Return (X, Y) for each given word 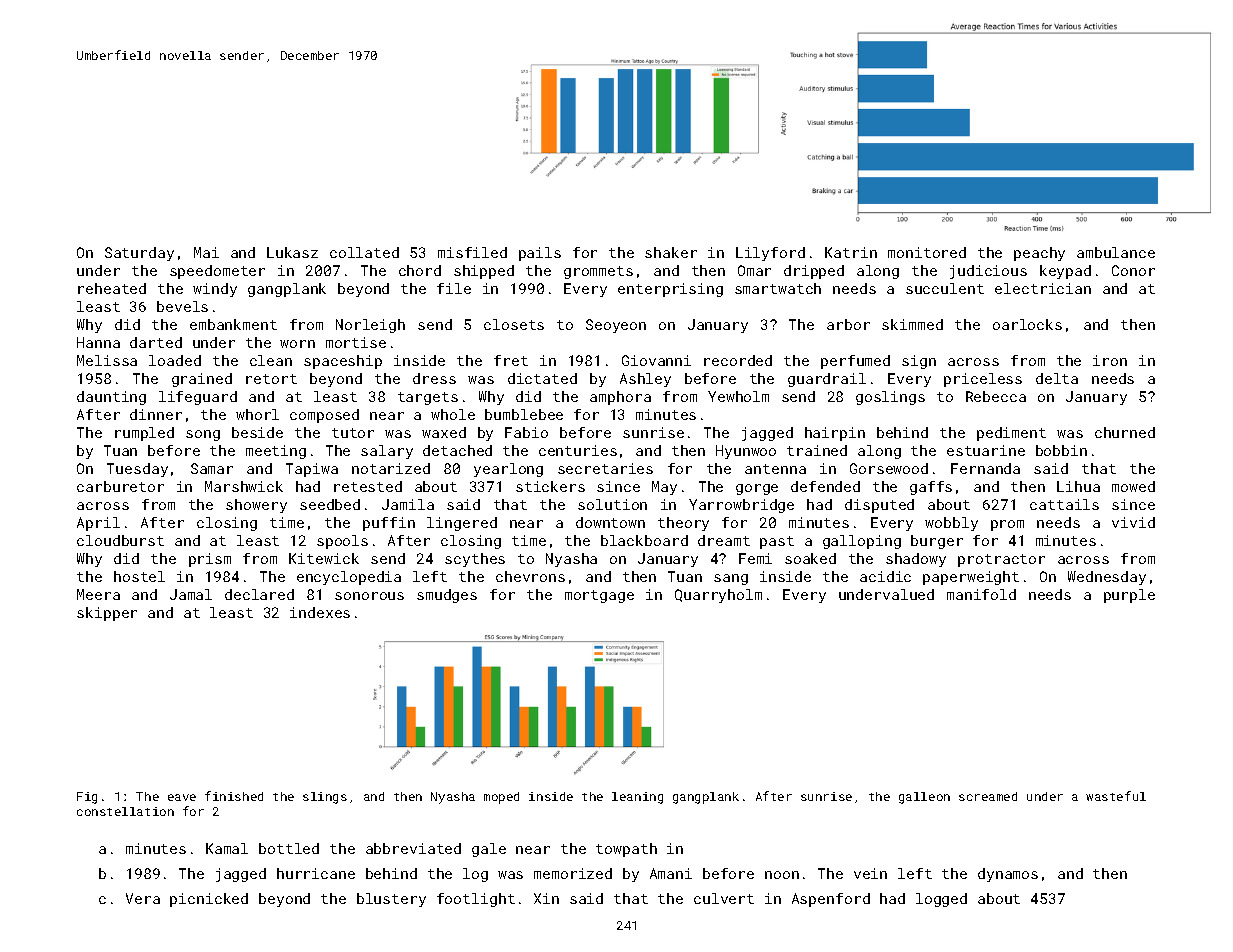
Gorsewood (889, 468)
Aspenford (831, 900)
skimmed (912, 324)
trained (817, 450)
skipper (107, 614)
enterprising (670, 290)
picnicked (209, 900)
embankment (233, 324)
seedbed (330, 504)
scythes (475, 560)
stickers (550, 486)
